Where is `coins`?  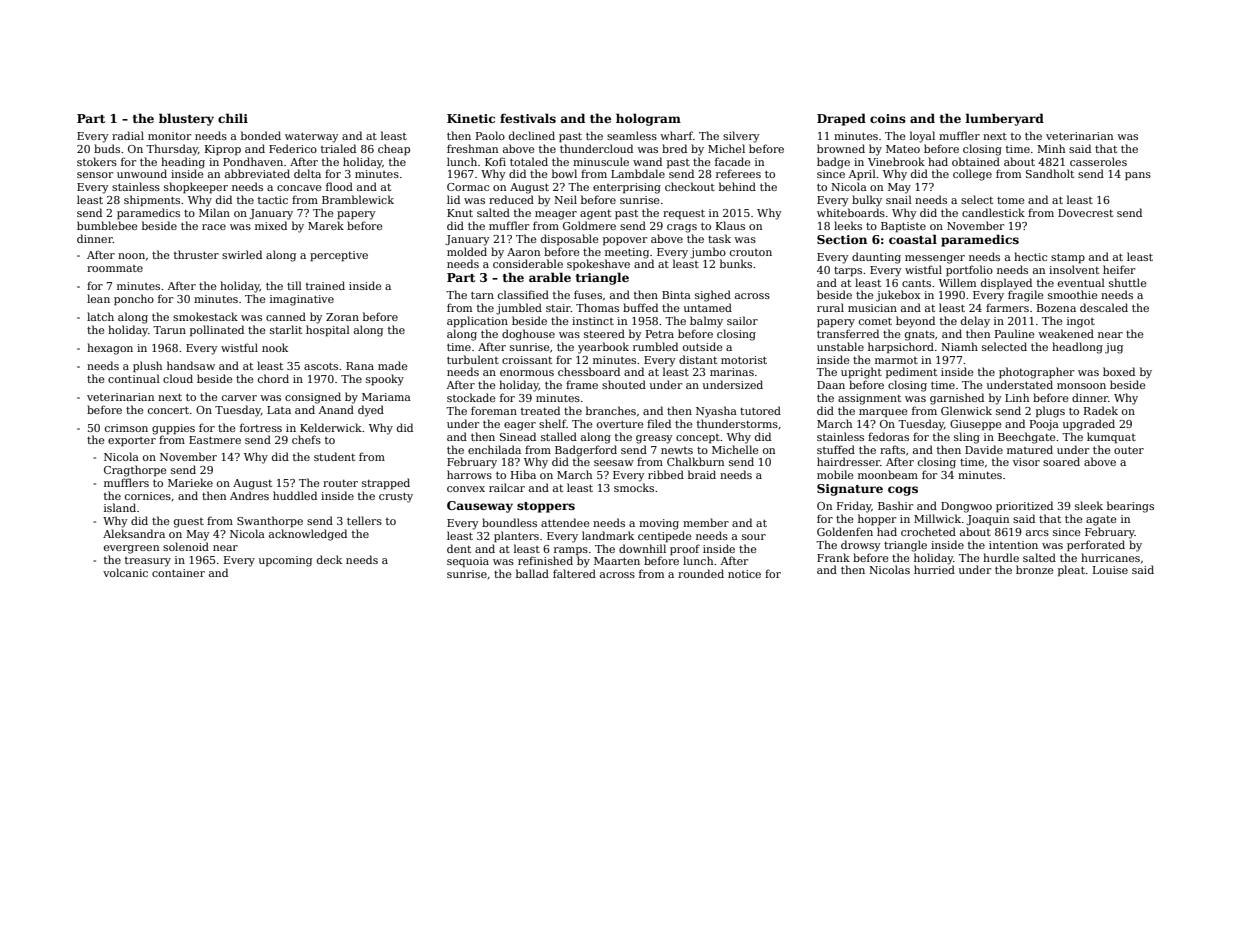 coins is located at coordinates (888, 118).
